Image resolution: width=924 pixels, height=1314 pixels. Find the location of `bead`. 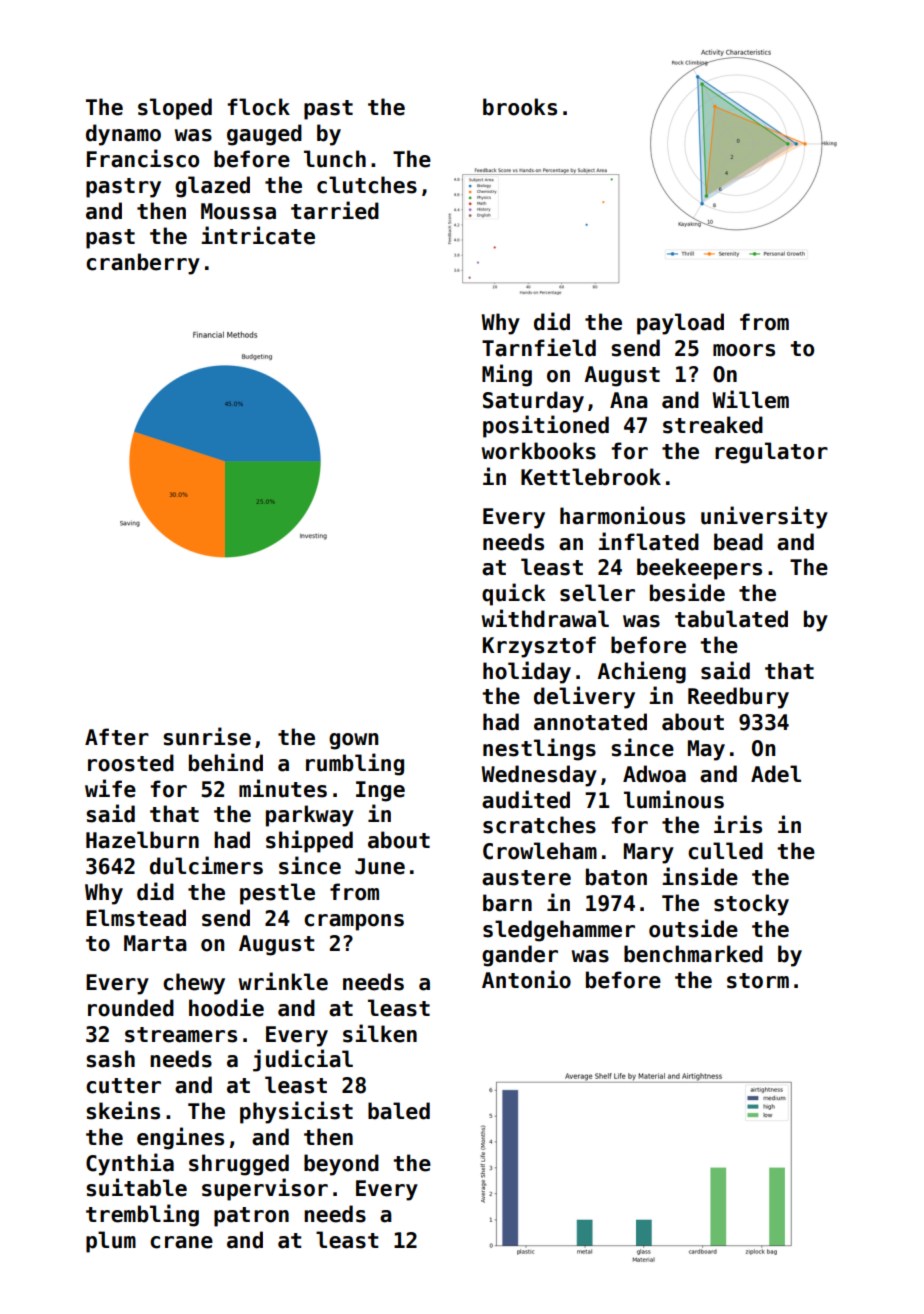

bead is located at coordinates (738, 542).
